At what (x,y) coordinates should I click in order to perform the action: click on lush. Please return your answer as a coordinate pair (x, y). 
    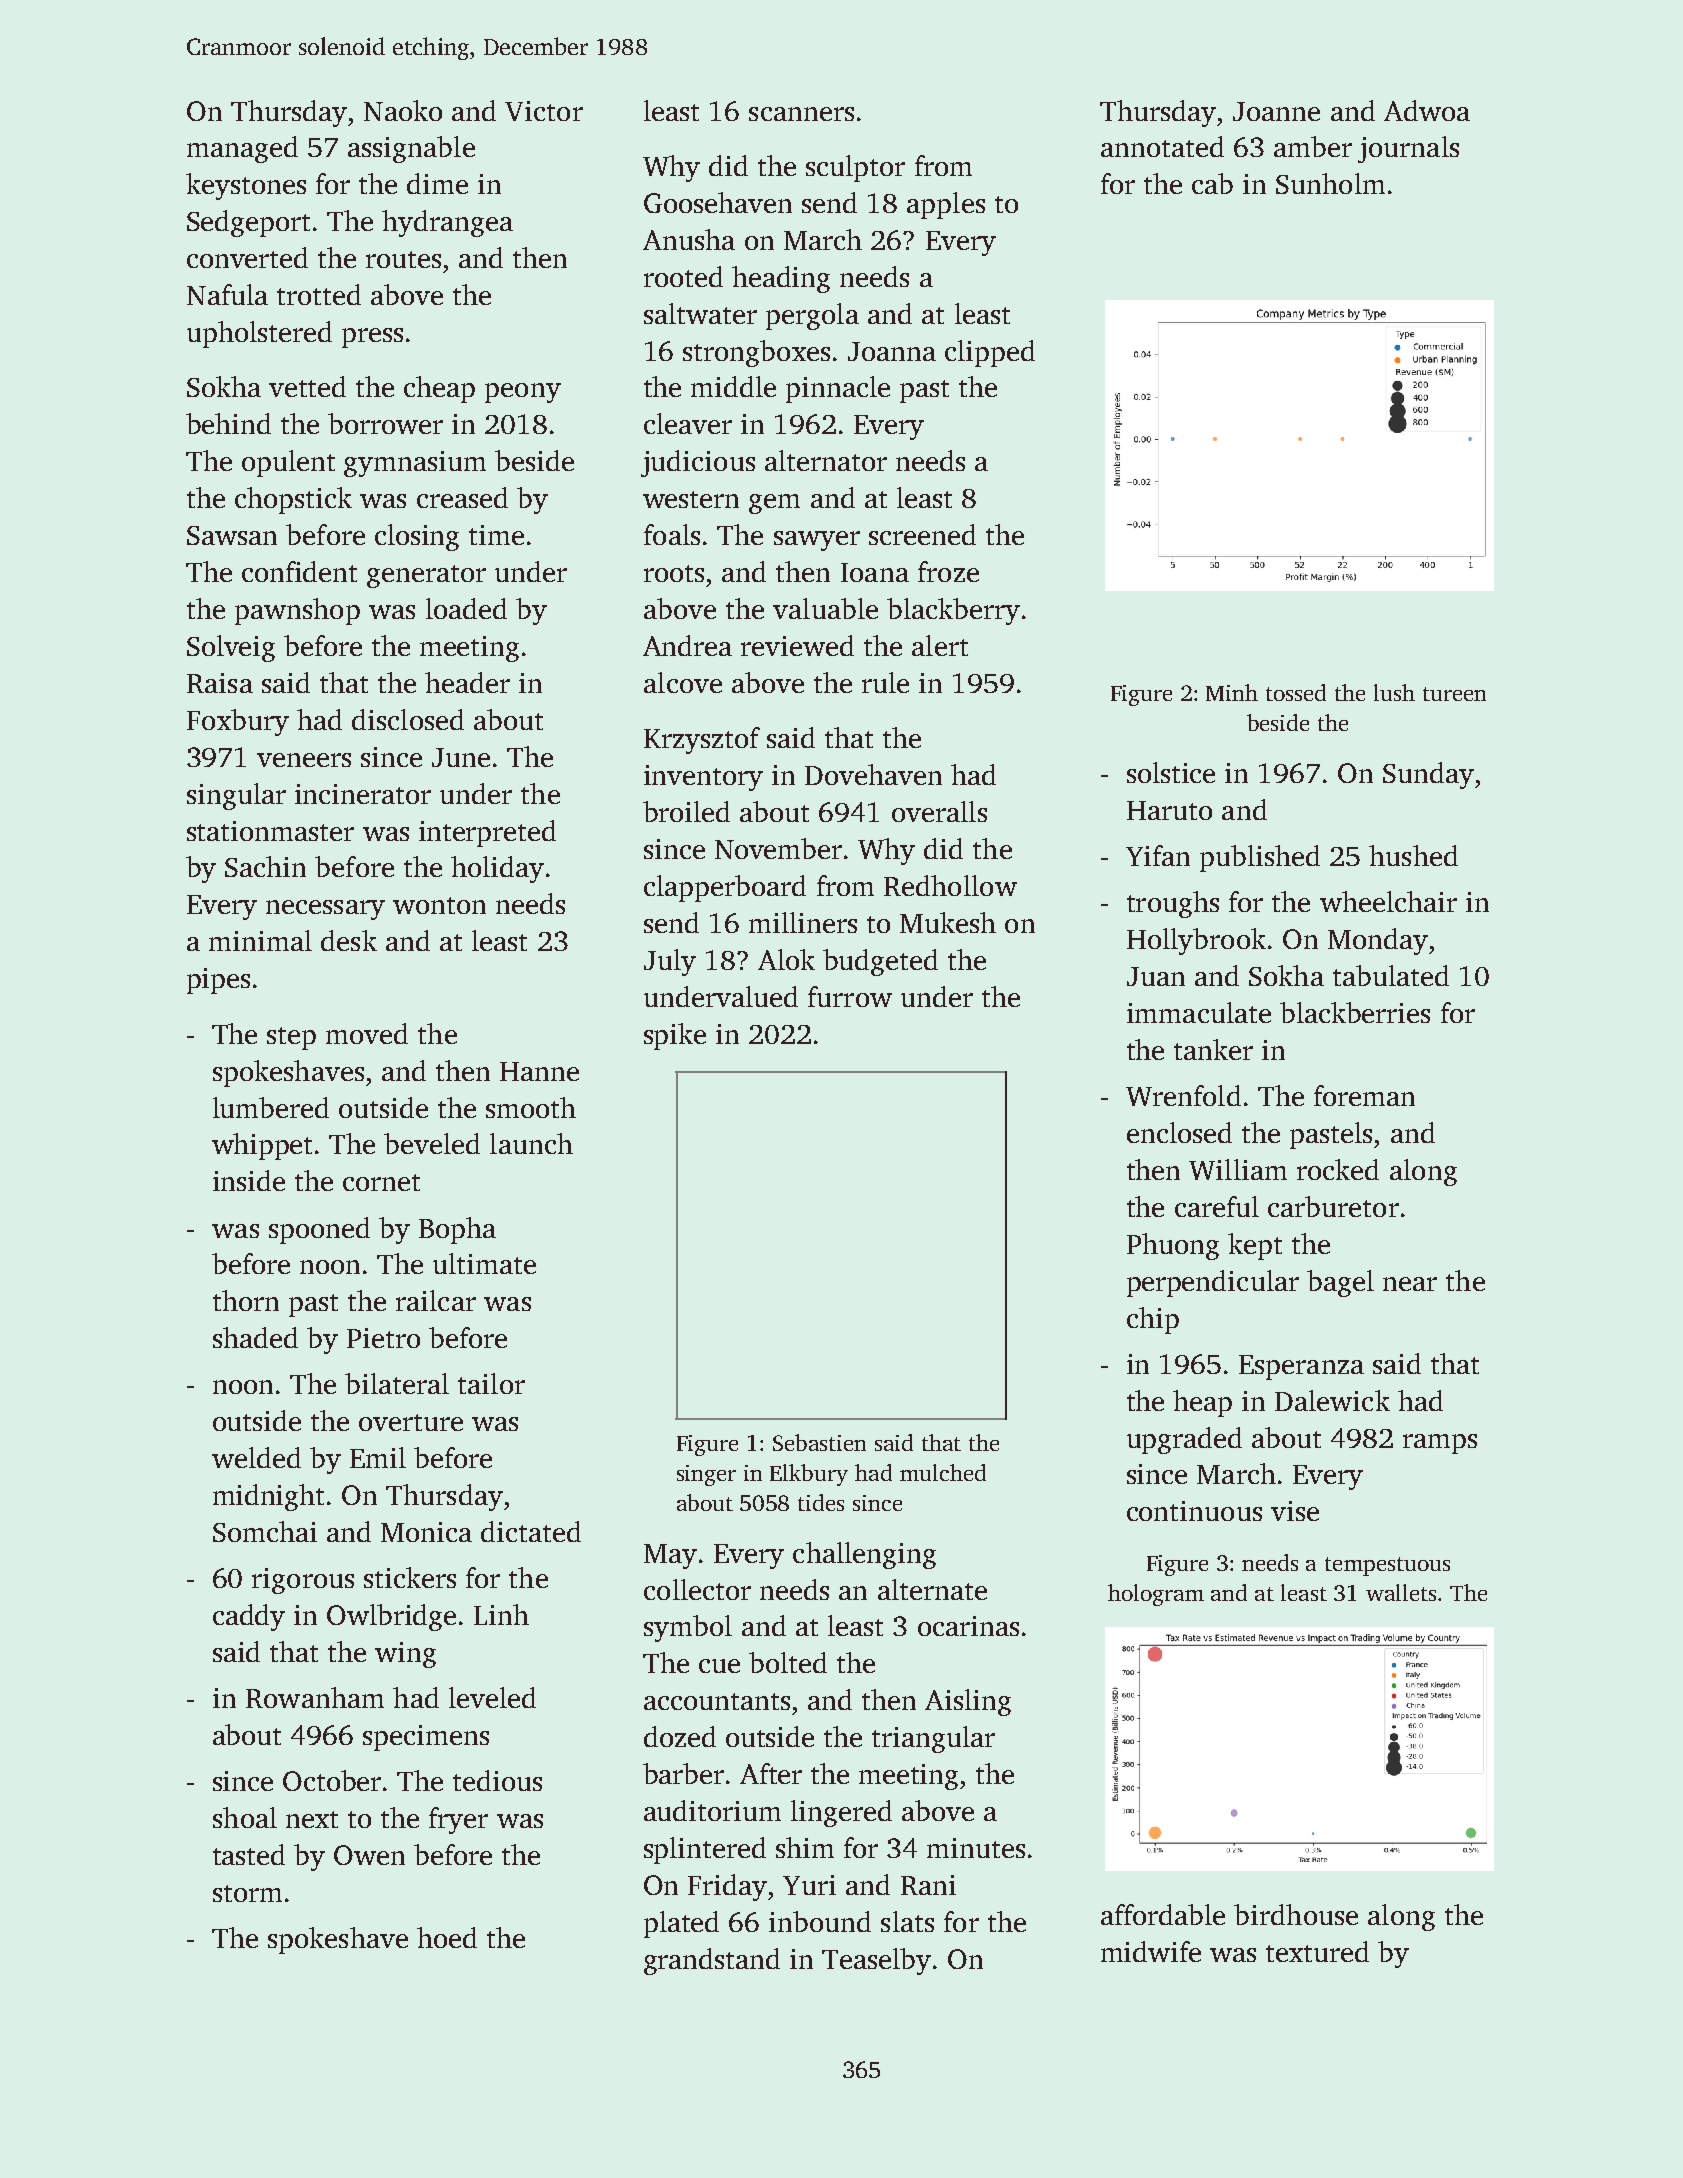
    Looking at the image, I should click on (1394, 692).
